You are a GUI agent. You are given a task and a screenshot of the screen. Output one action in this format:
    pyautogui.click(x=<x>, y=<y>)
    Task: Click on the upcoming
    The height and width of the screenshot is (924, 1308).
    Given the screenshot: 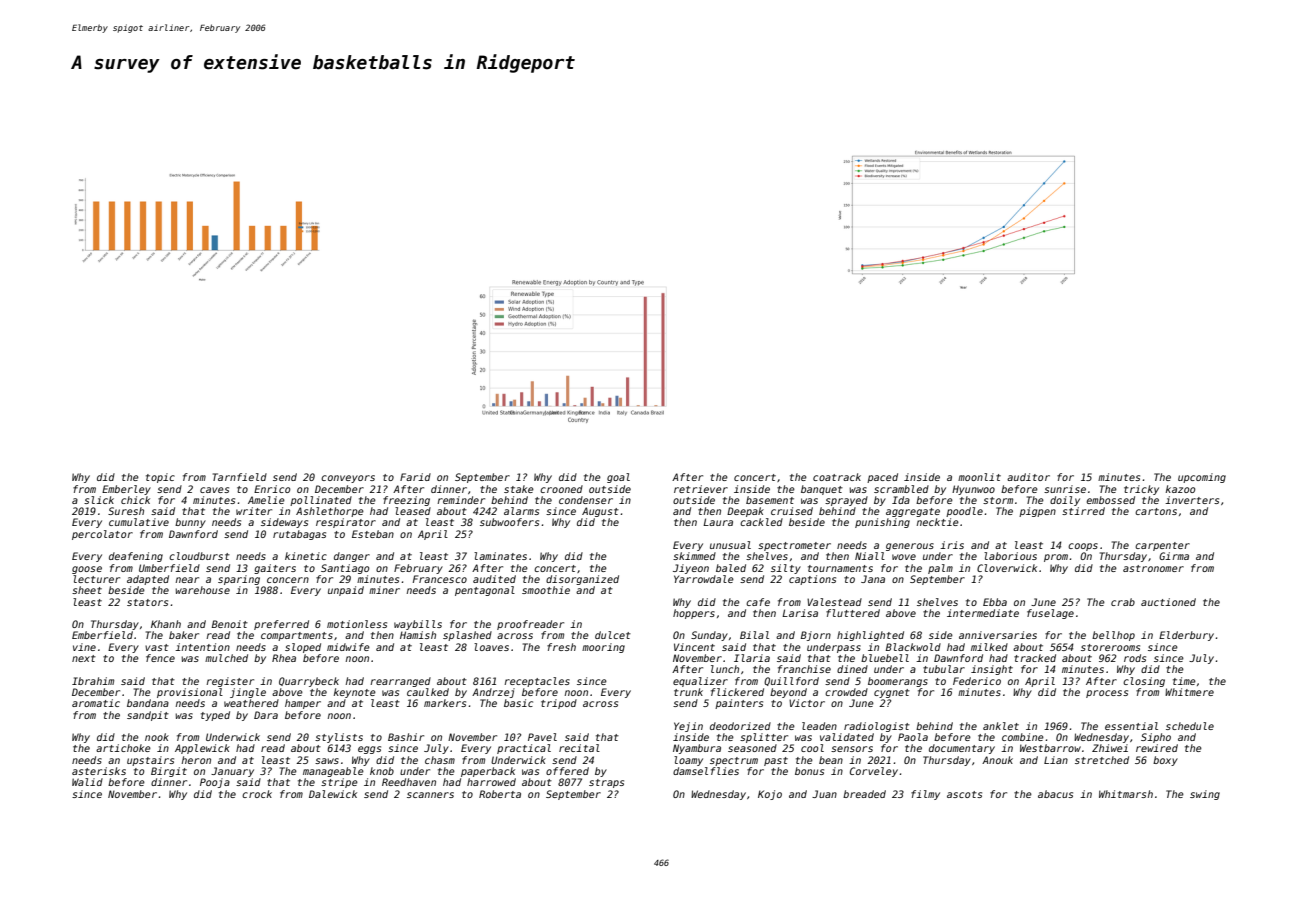 What is the action you would take?
    pyautogui.click(x=1202, y=478)
